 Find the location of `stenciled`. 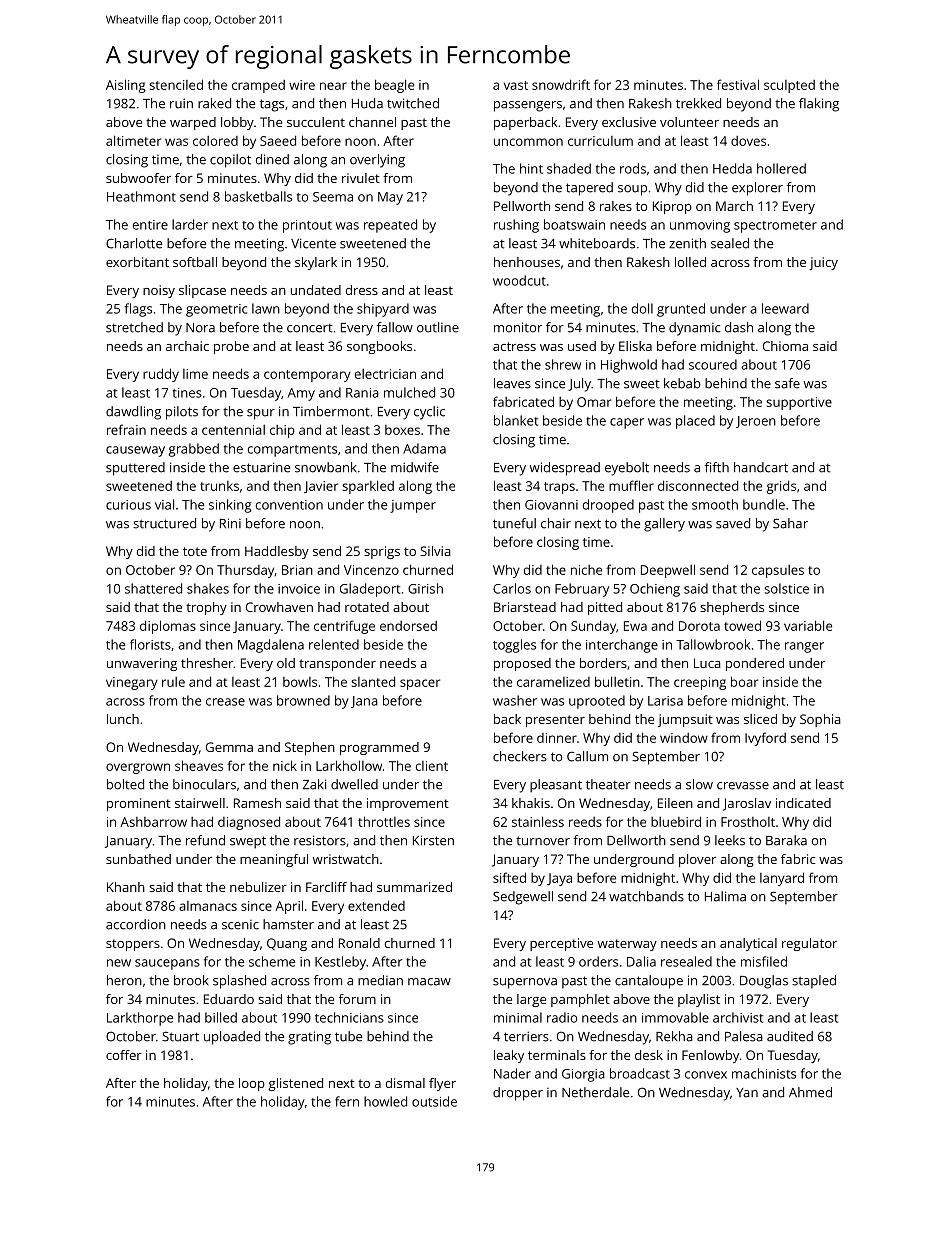

stenciled is located at coordinates (176, 84).
